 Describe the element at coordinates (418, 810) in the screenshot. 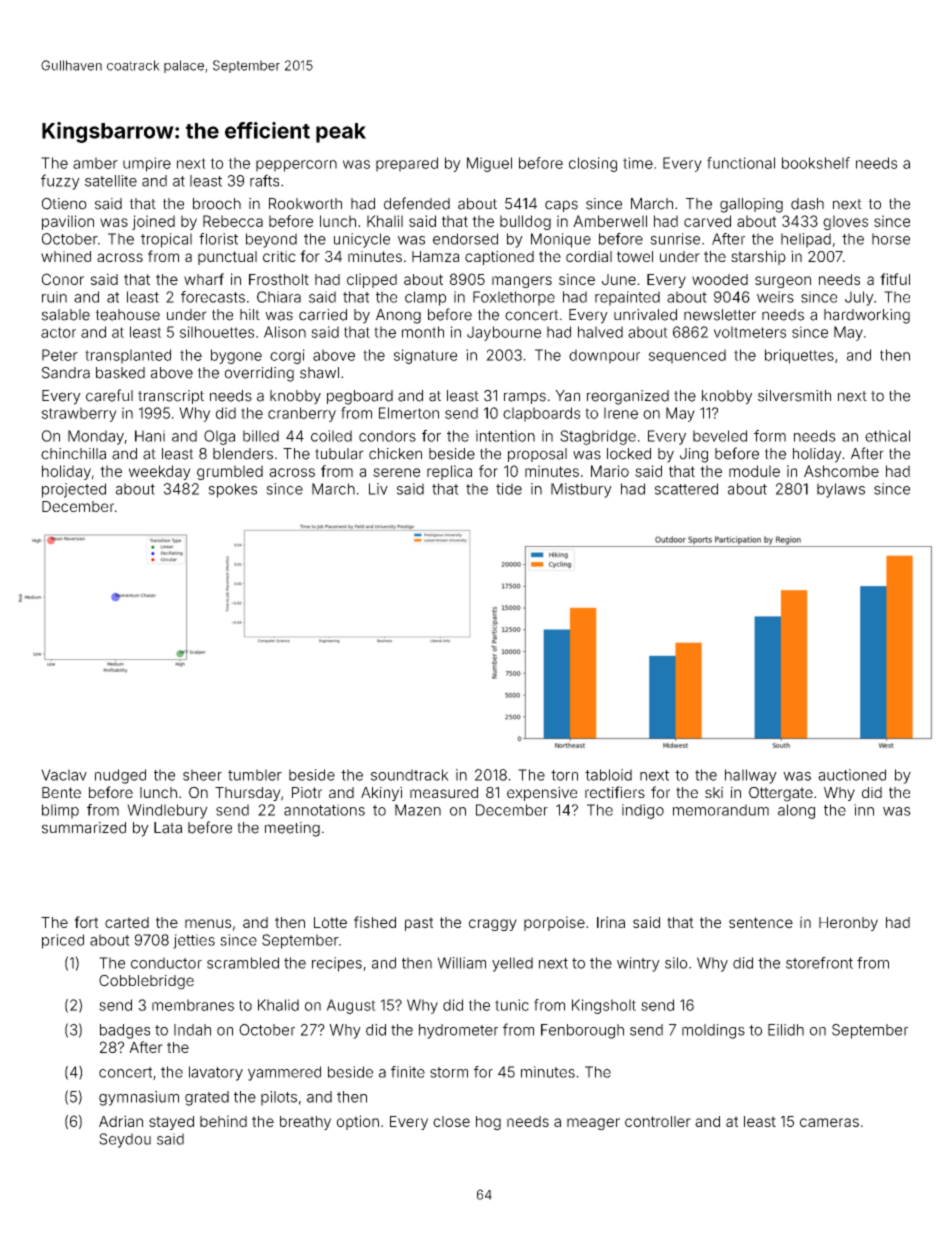

I see `Mazen` at that location.
